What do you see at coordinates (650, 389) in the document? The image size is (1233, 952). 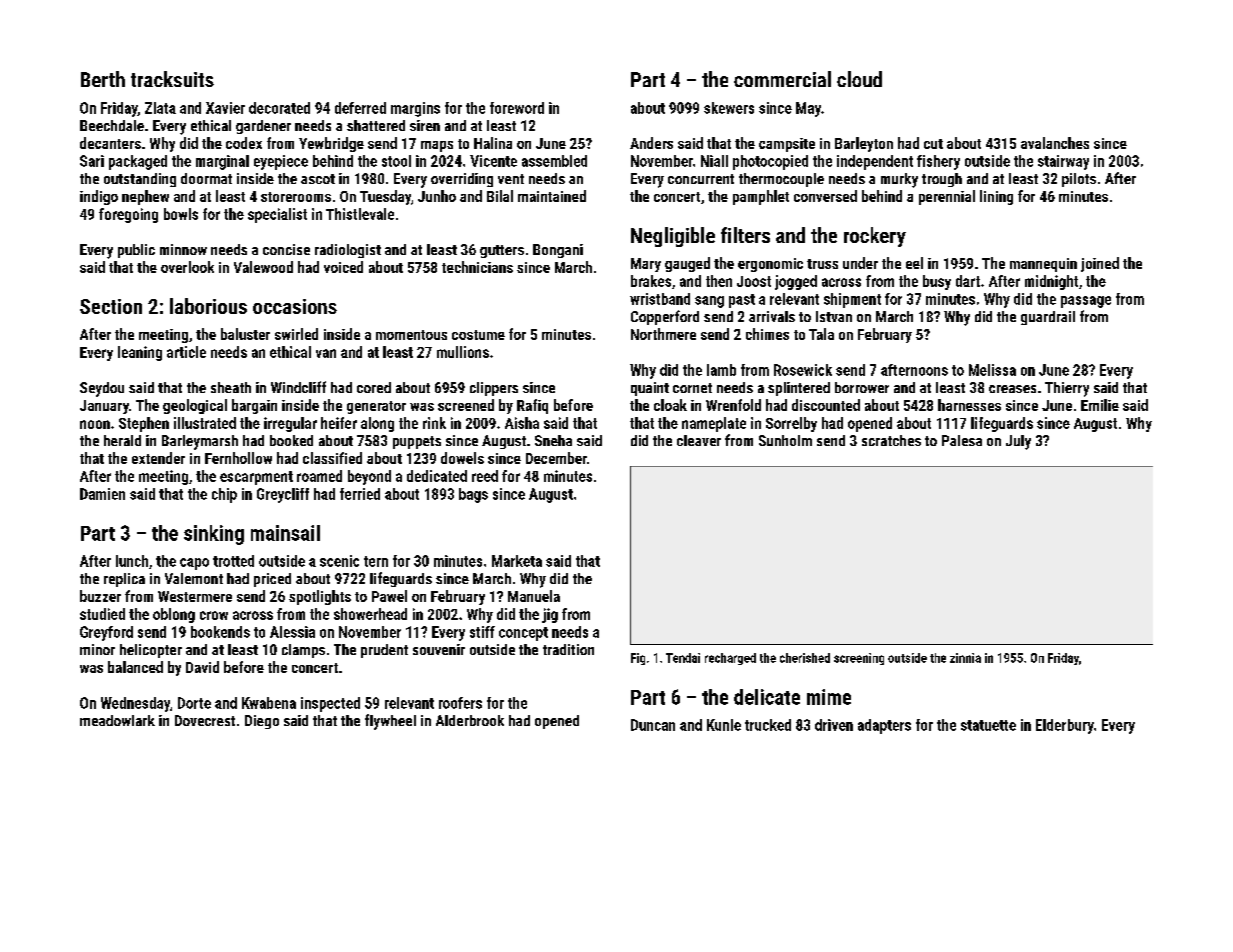 I see `quaint` at bounding box center [650, 389].
